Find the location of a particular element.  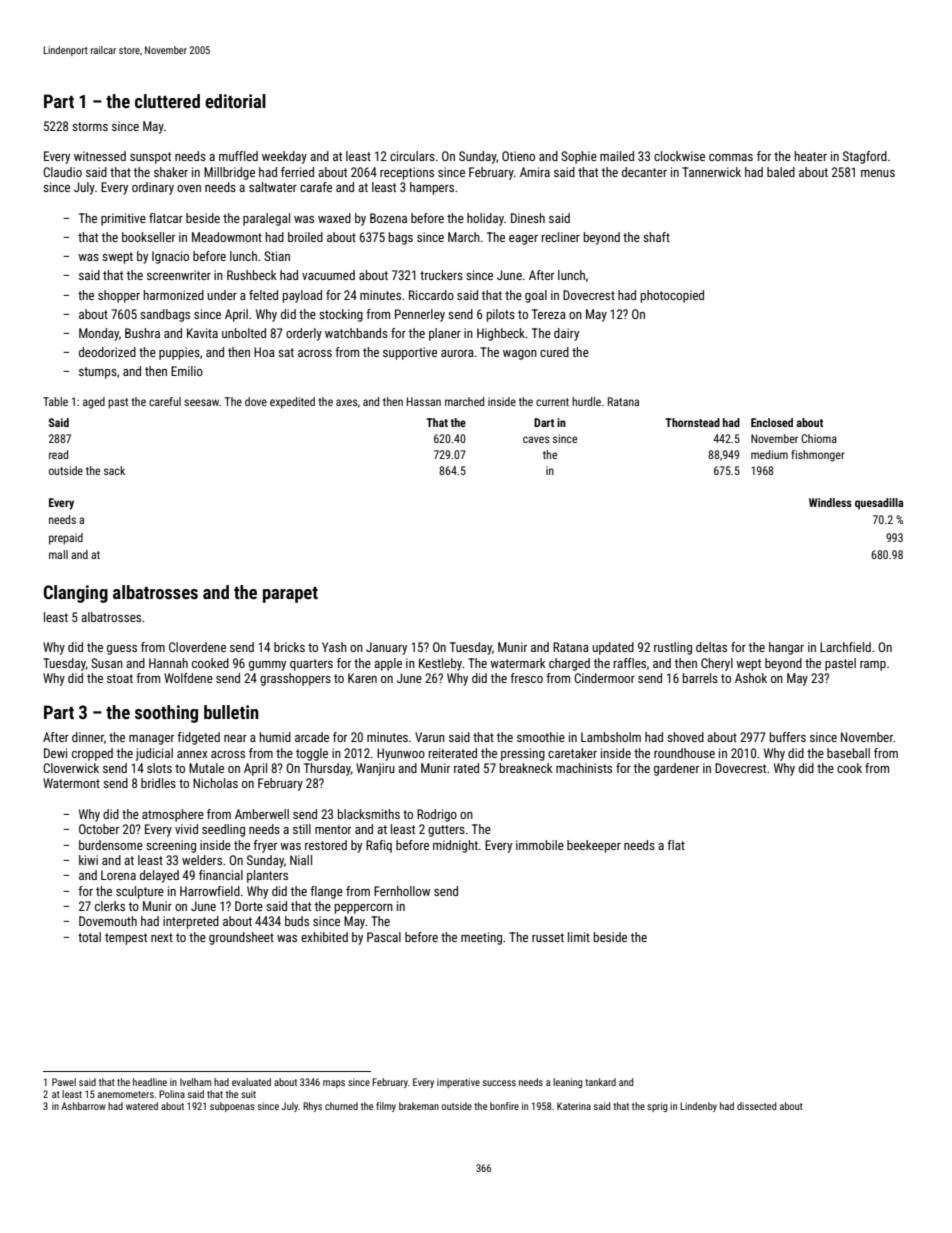

receptions is located at coordinates (407, 173).
